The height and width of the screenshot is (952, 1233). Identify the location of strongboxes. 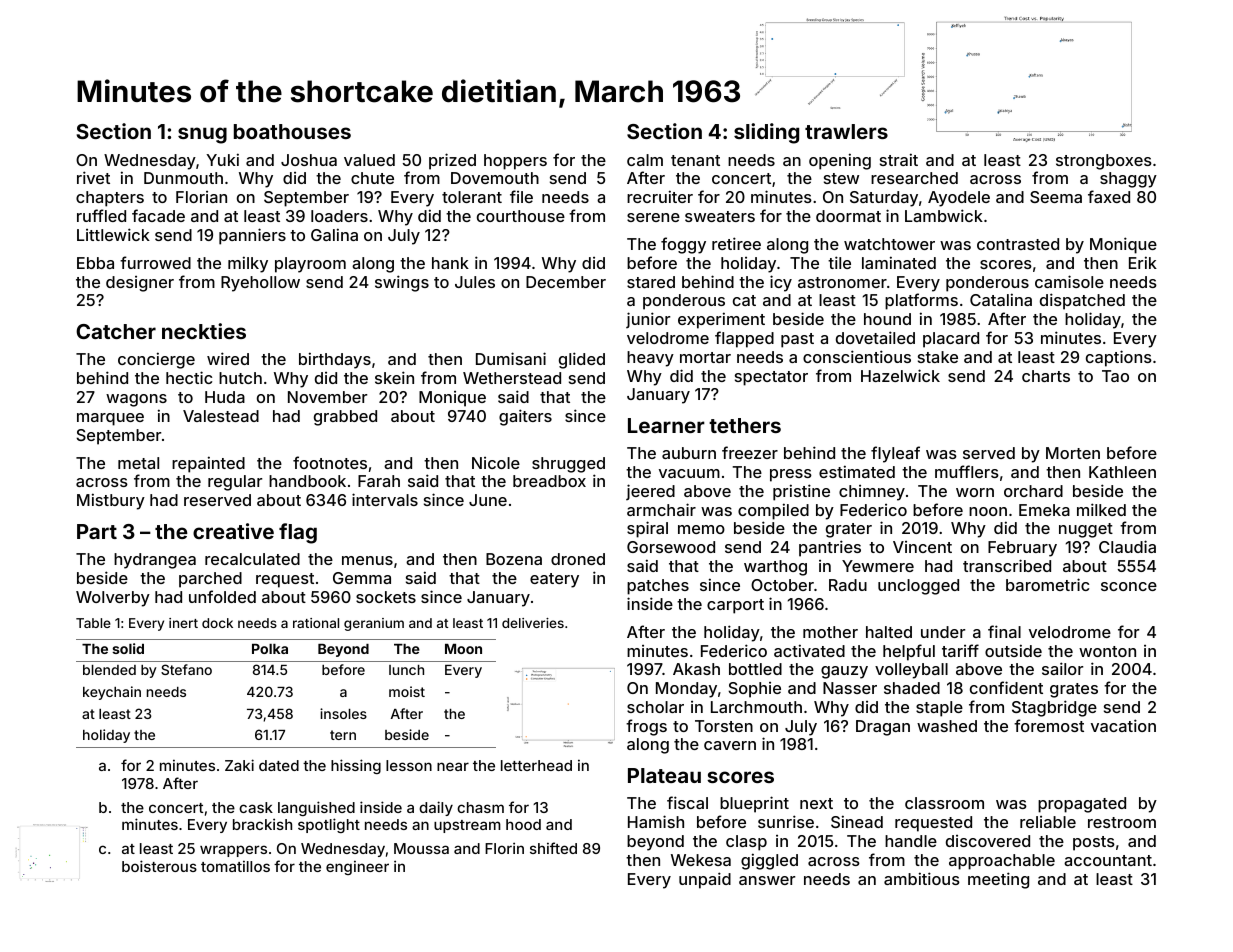
(1104, 162).
